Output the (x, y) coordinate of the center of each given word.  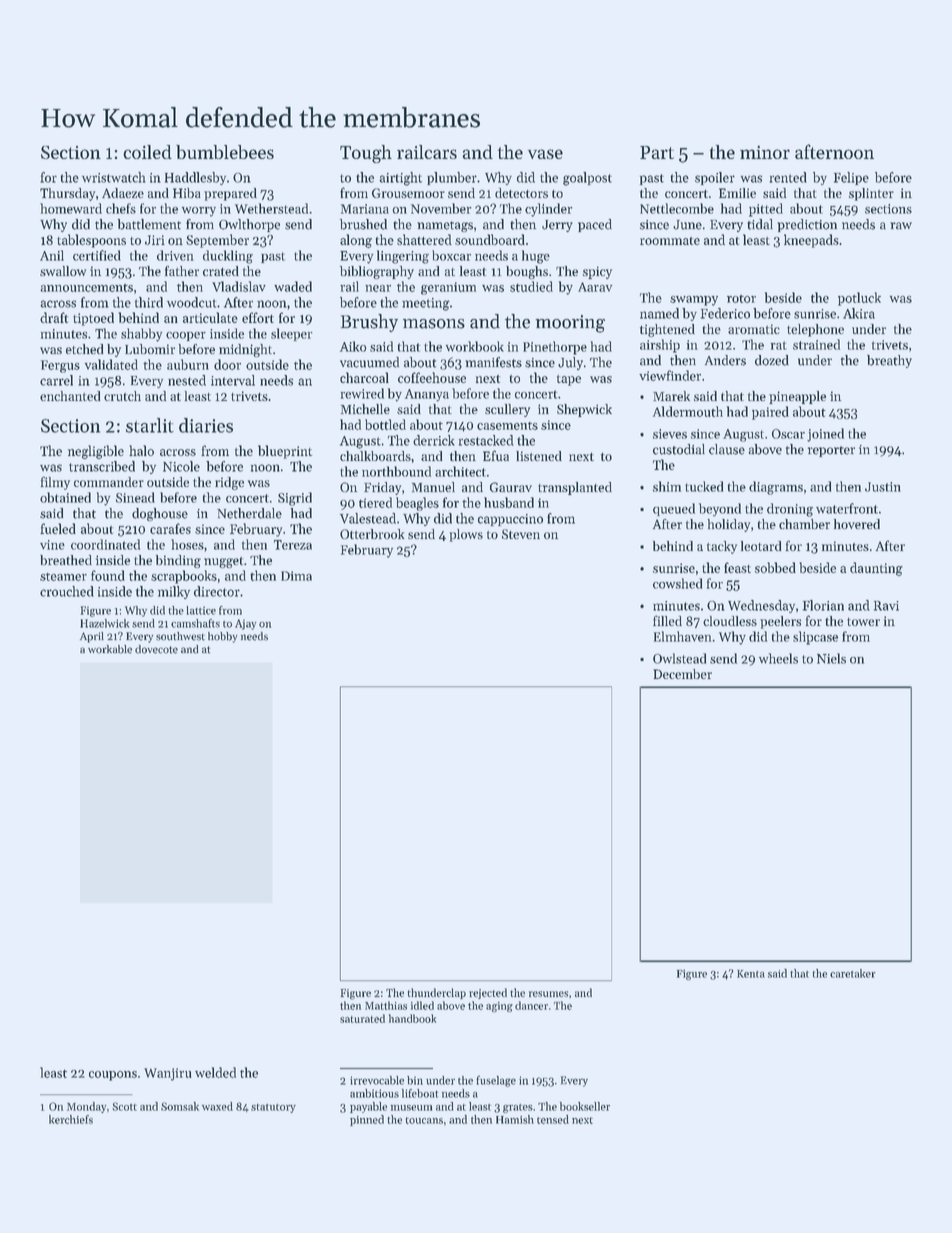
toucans (424, 1120)
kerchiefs (71, 1119)
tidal (760, 224)
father (182, 271)
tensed (553, 1119)
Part (657, 152)
